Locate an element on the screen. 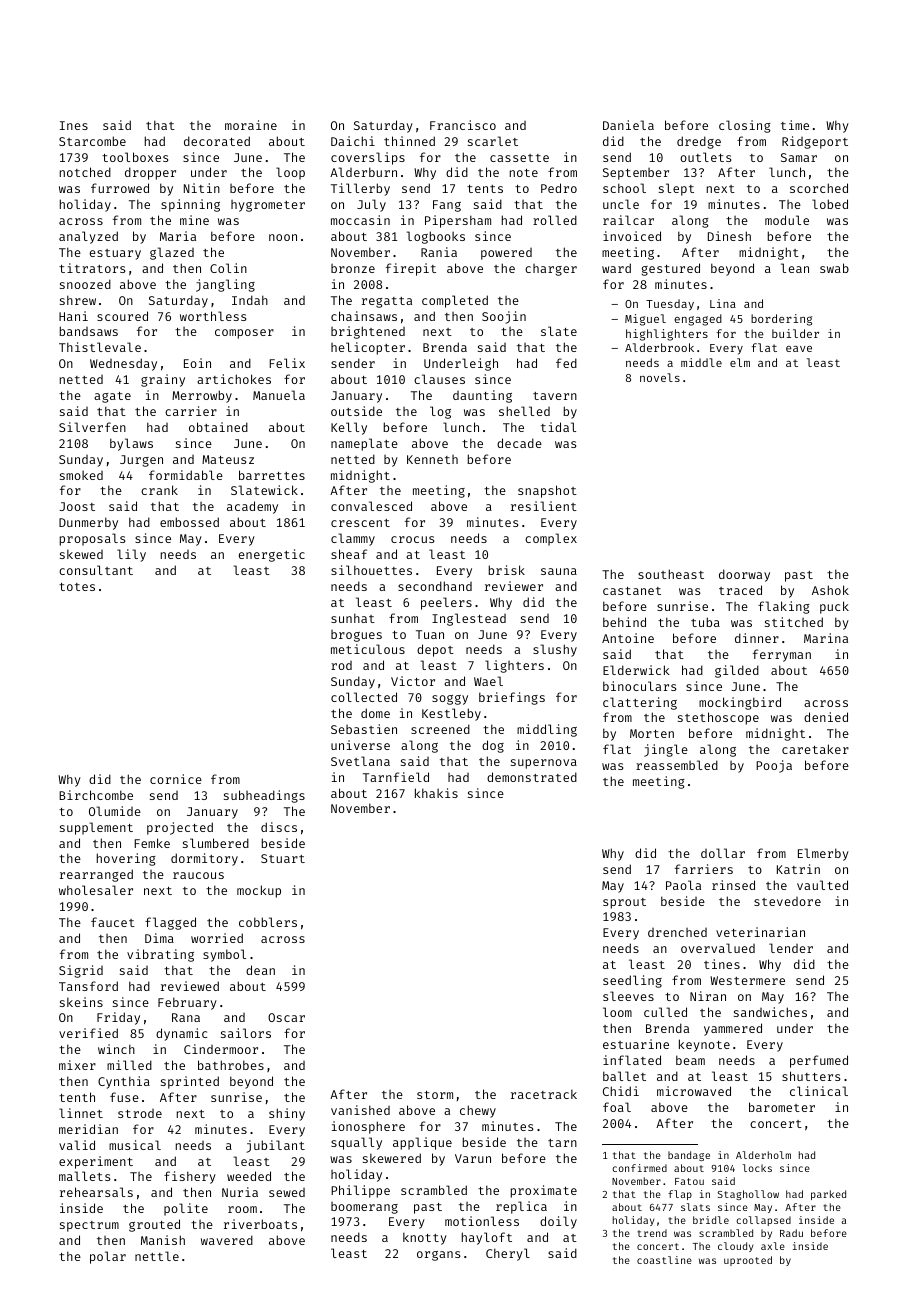  khakis is located at coordinates (436, 793).
